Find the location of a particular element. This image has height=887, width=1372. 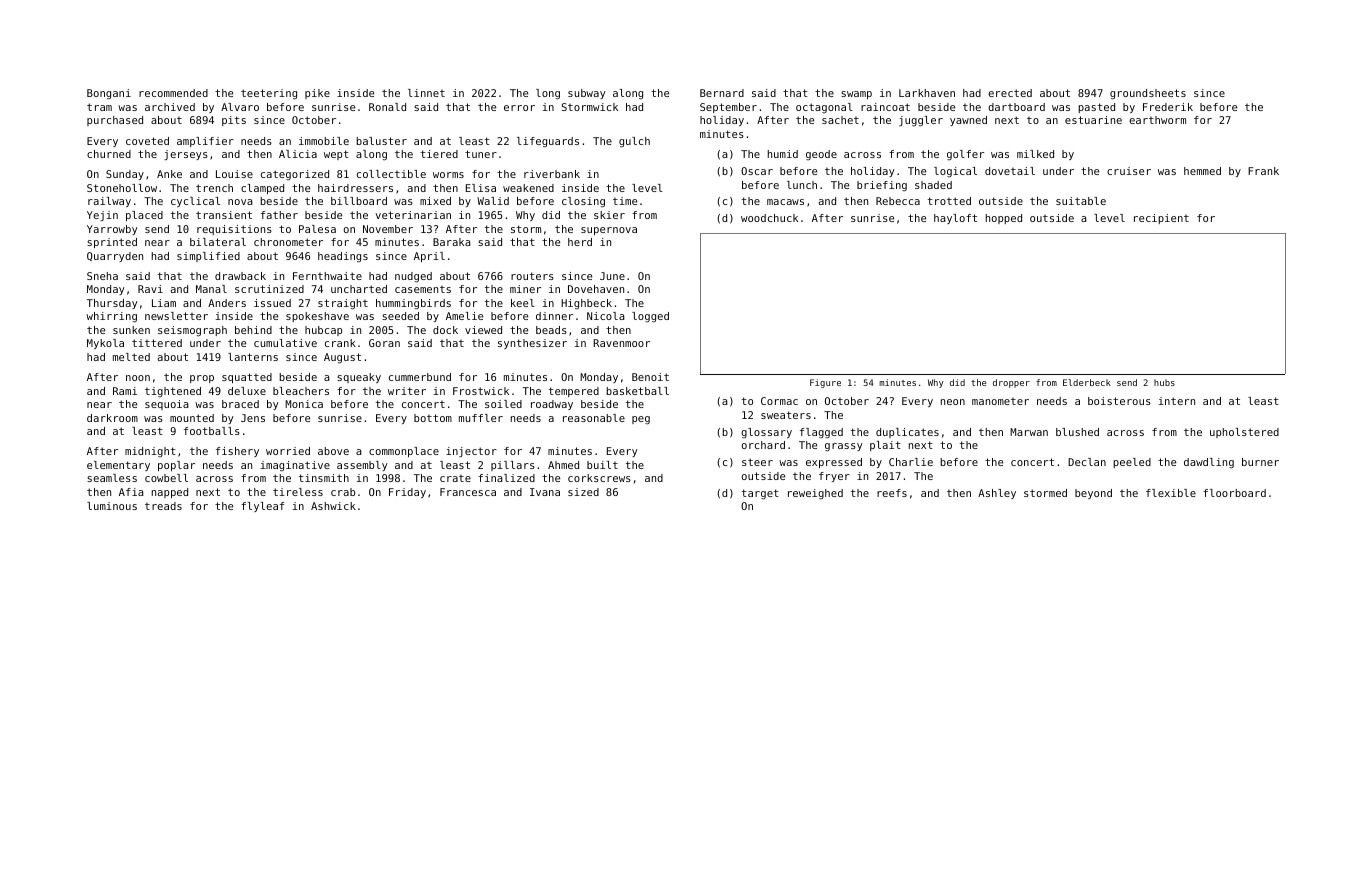

Charlie is located at coordinates (911, 462).
